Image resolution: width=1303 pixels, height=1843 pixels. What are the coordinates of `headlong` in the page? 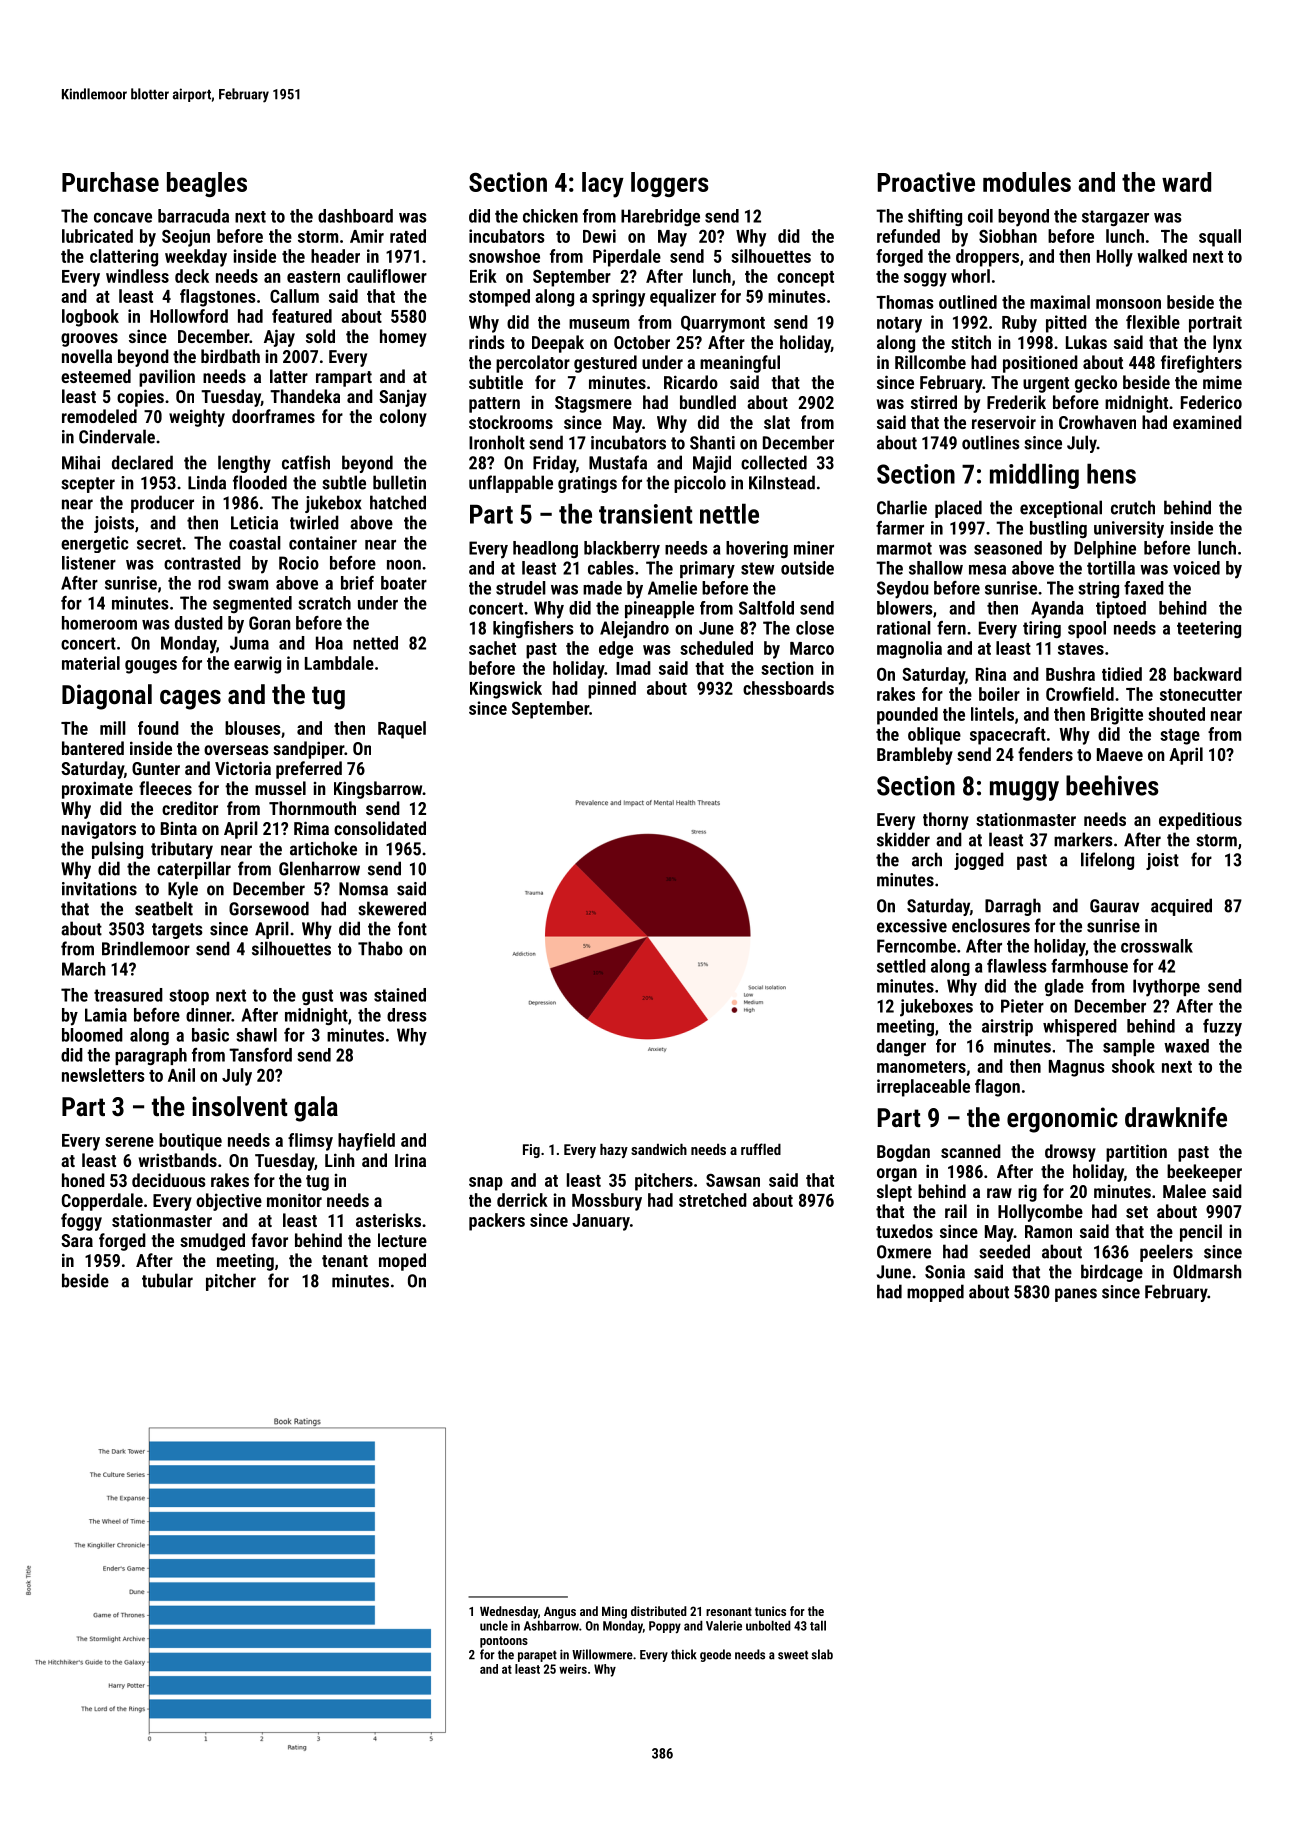 It's located at (545, 549).
